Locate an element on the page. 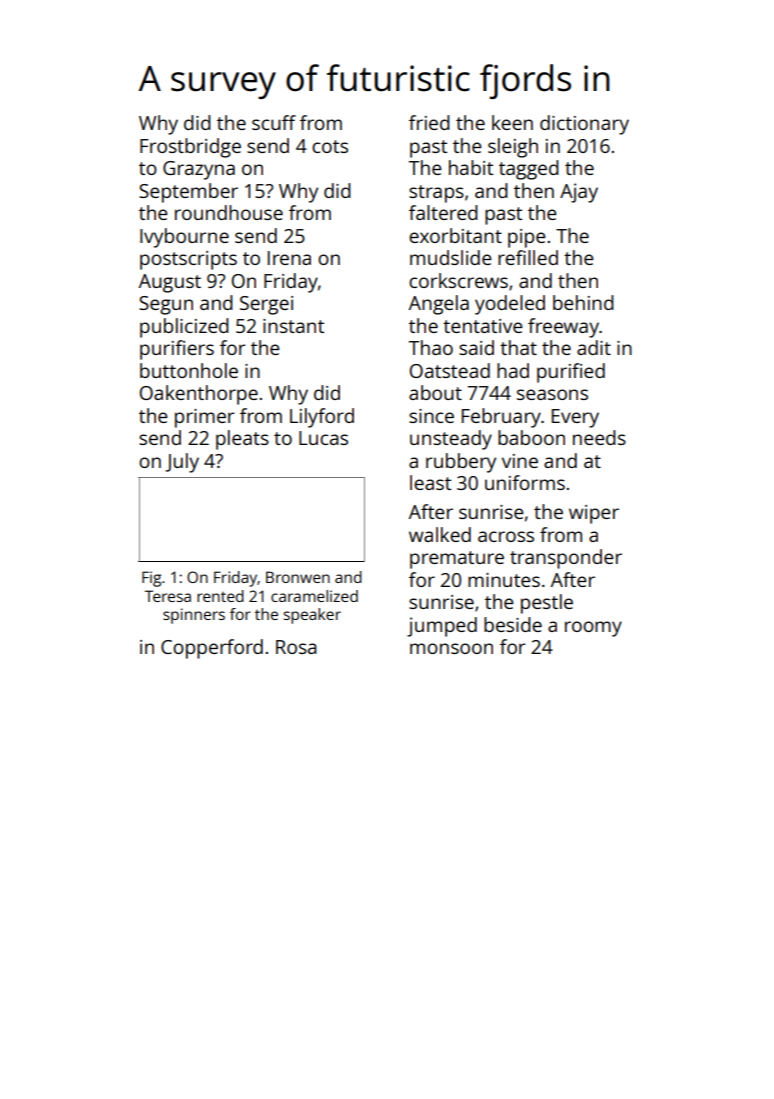 The height and width of the document is (1099, 774). Oakenthorpe is located at coordinates (199, 395).
